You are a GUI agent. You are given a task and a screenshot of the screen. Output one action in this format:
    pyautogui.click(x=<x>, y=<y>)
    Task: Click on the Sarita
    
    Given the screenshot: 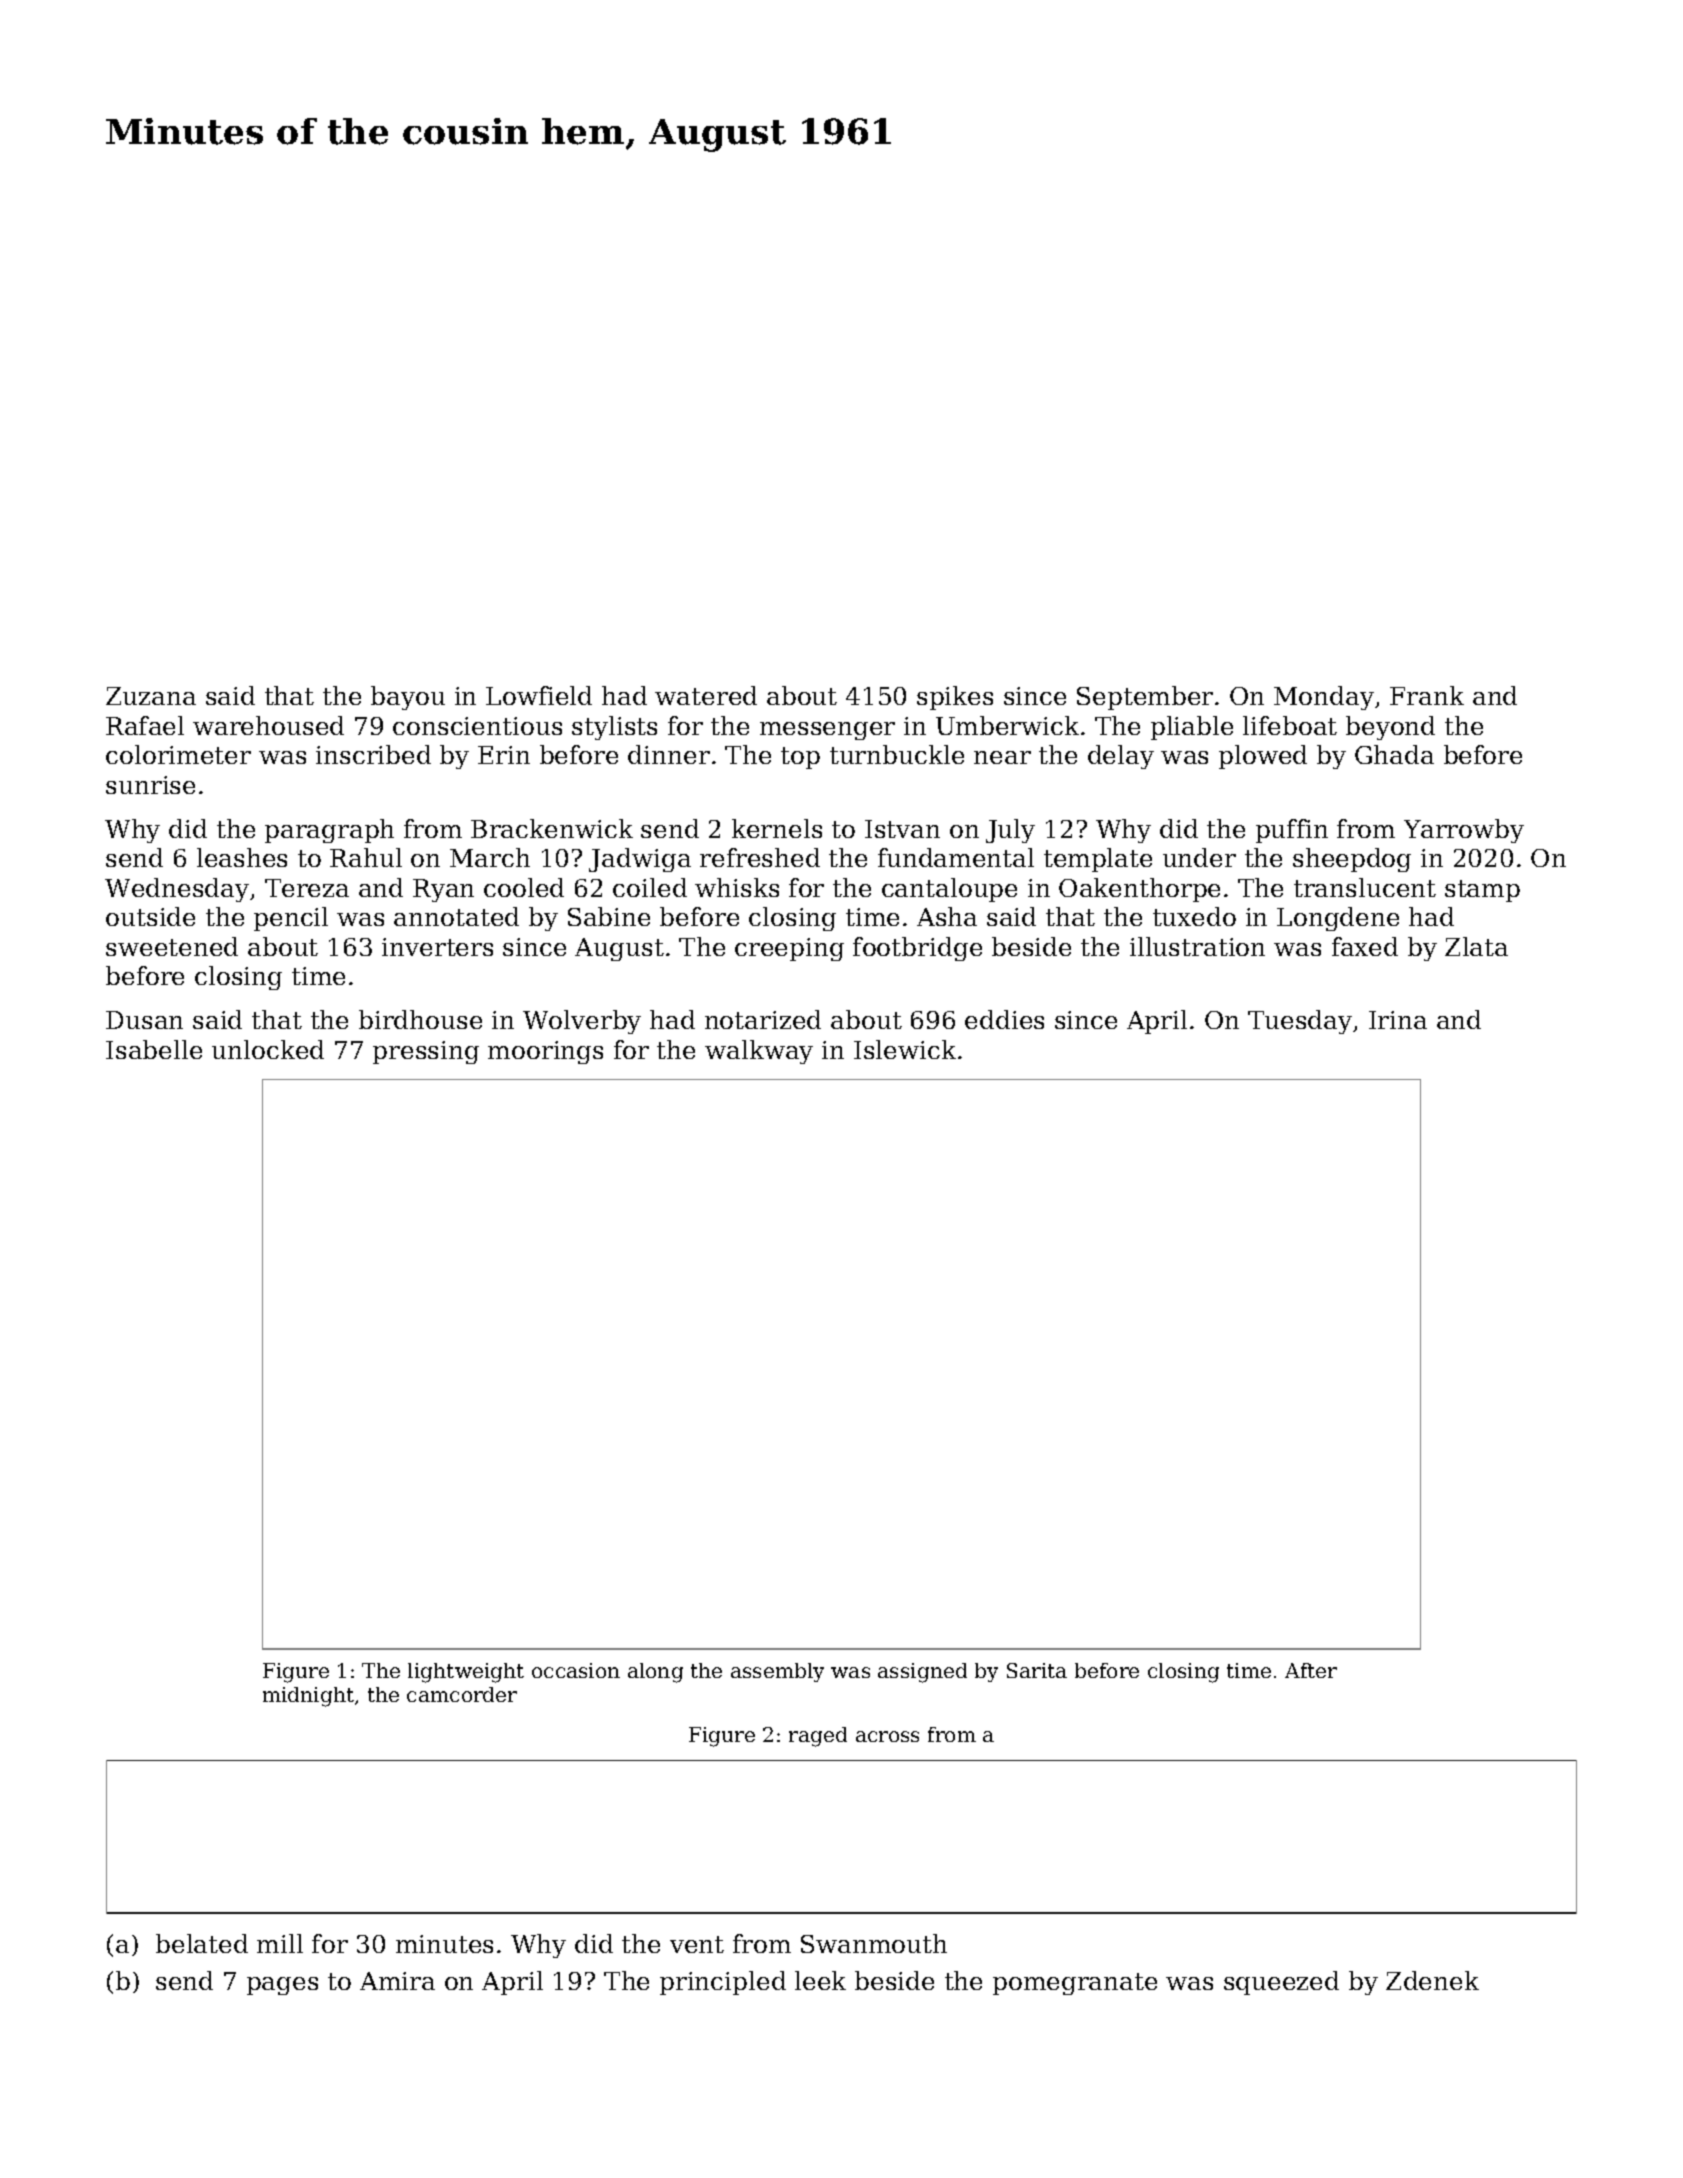 What is the action you would take?
    pyautogui.click(x=1037, y=1670)
